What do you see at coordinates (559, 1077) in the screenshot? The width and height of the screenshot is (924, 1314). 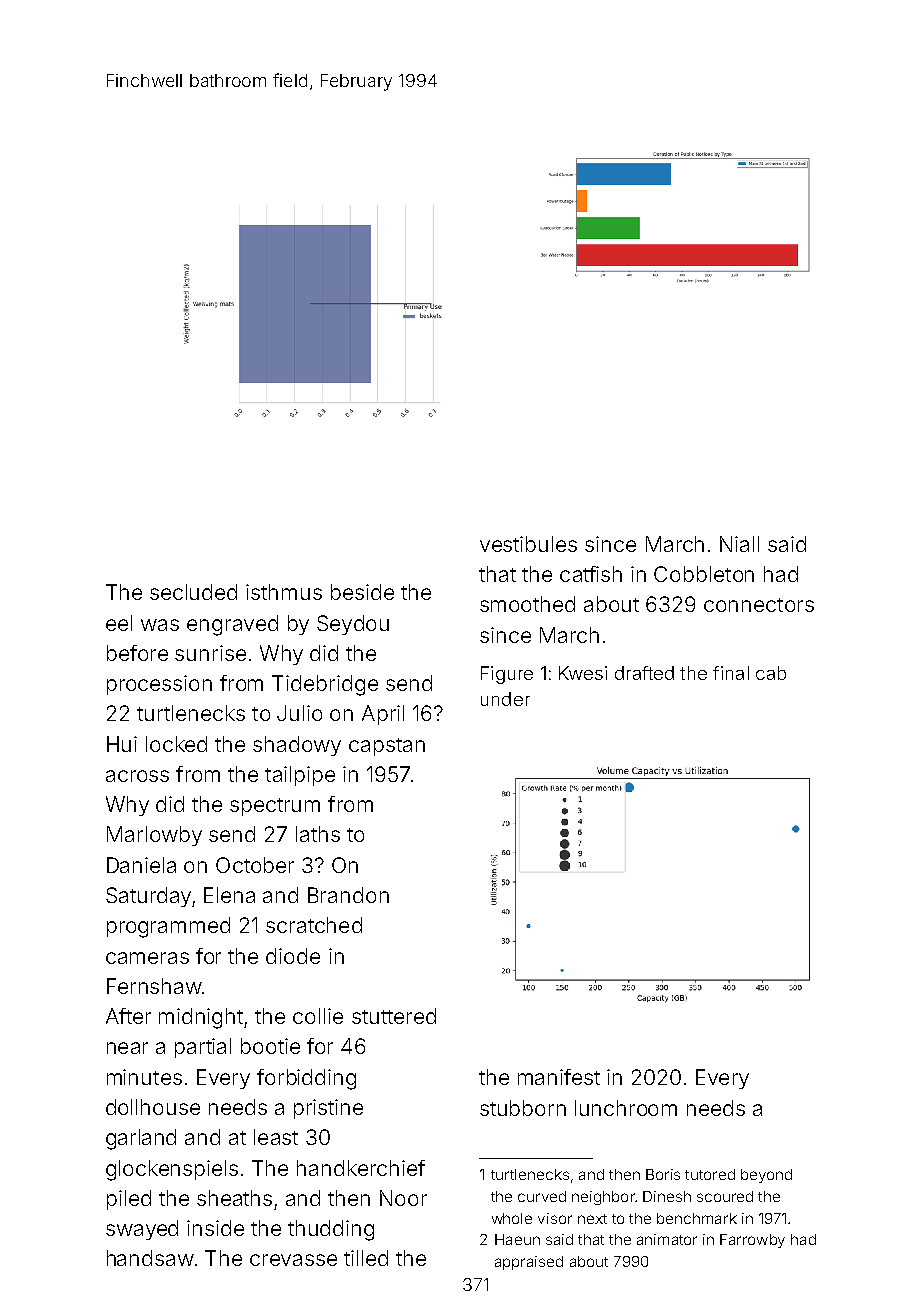 I see `manifest` at bounding box center [559, 1077].
